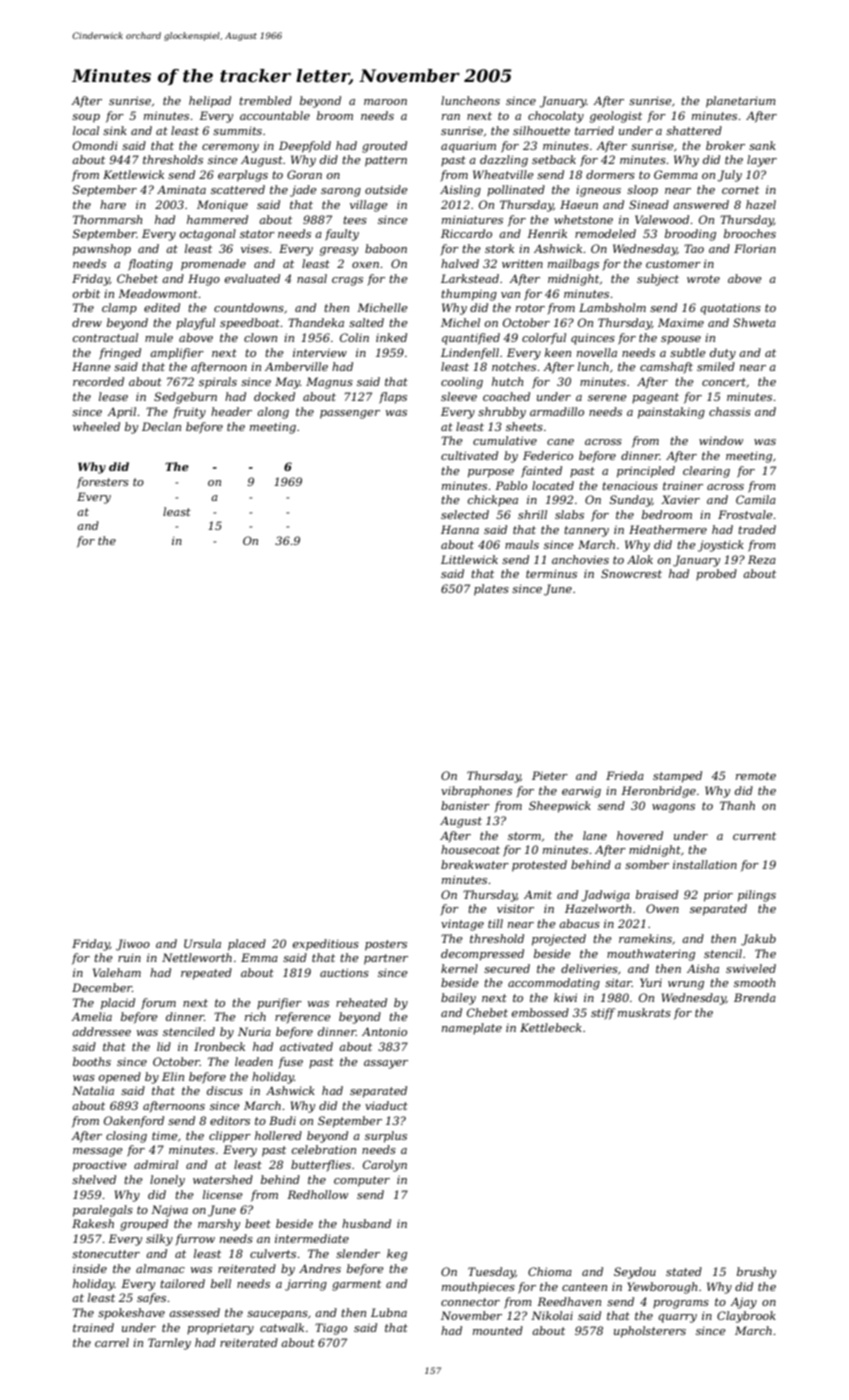 This screenshot has width=849, height=1400. Describe the element at coordinates (573, 265) in the screenshot. I see `mailbags` at that location.
